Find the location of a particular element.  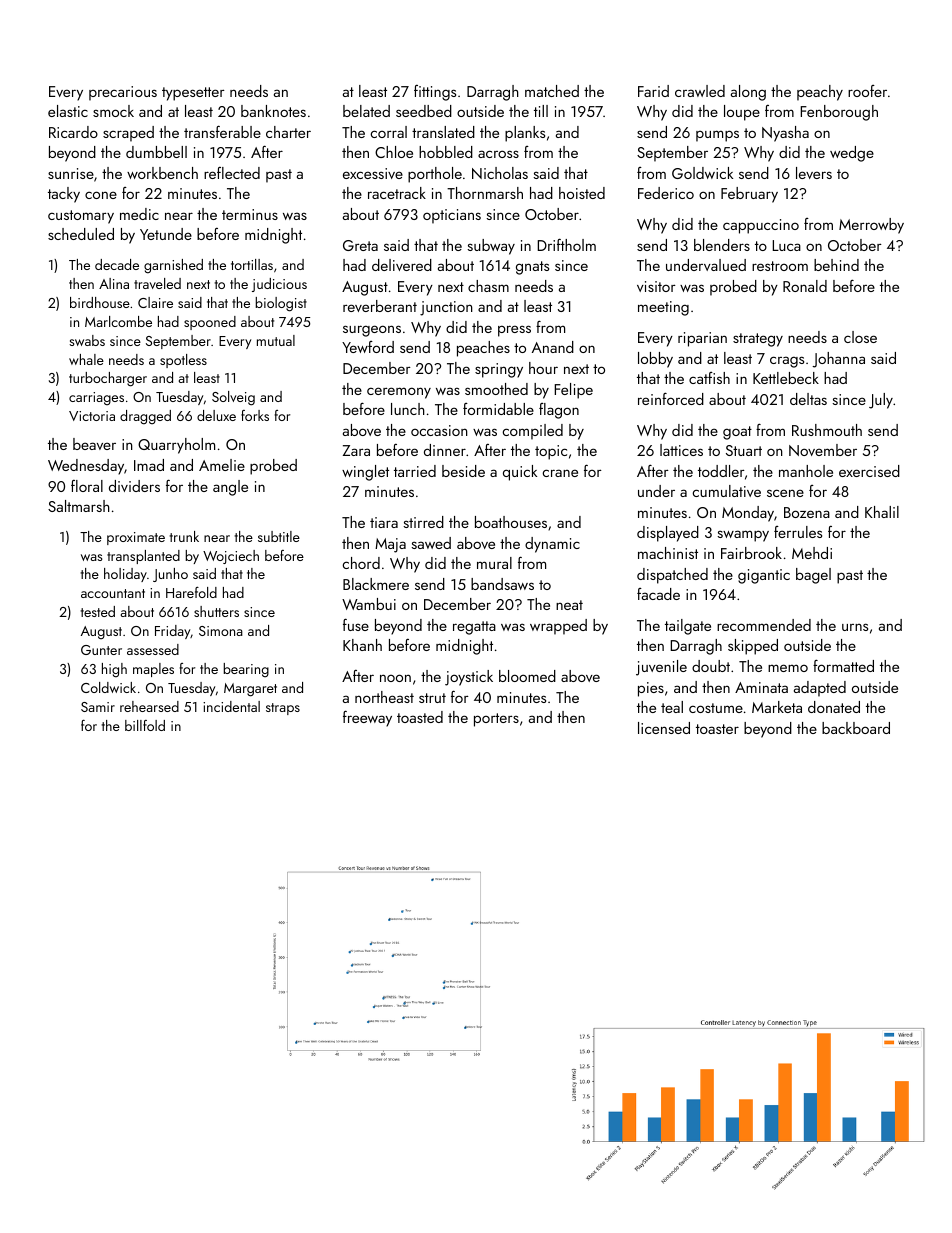

tailgate is located at coordinates (688, 627).
